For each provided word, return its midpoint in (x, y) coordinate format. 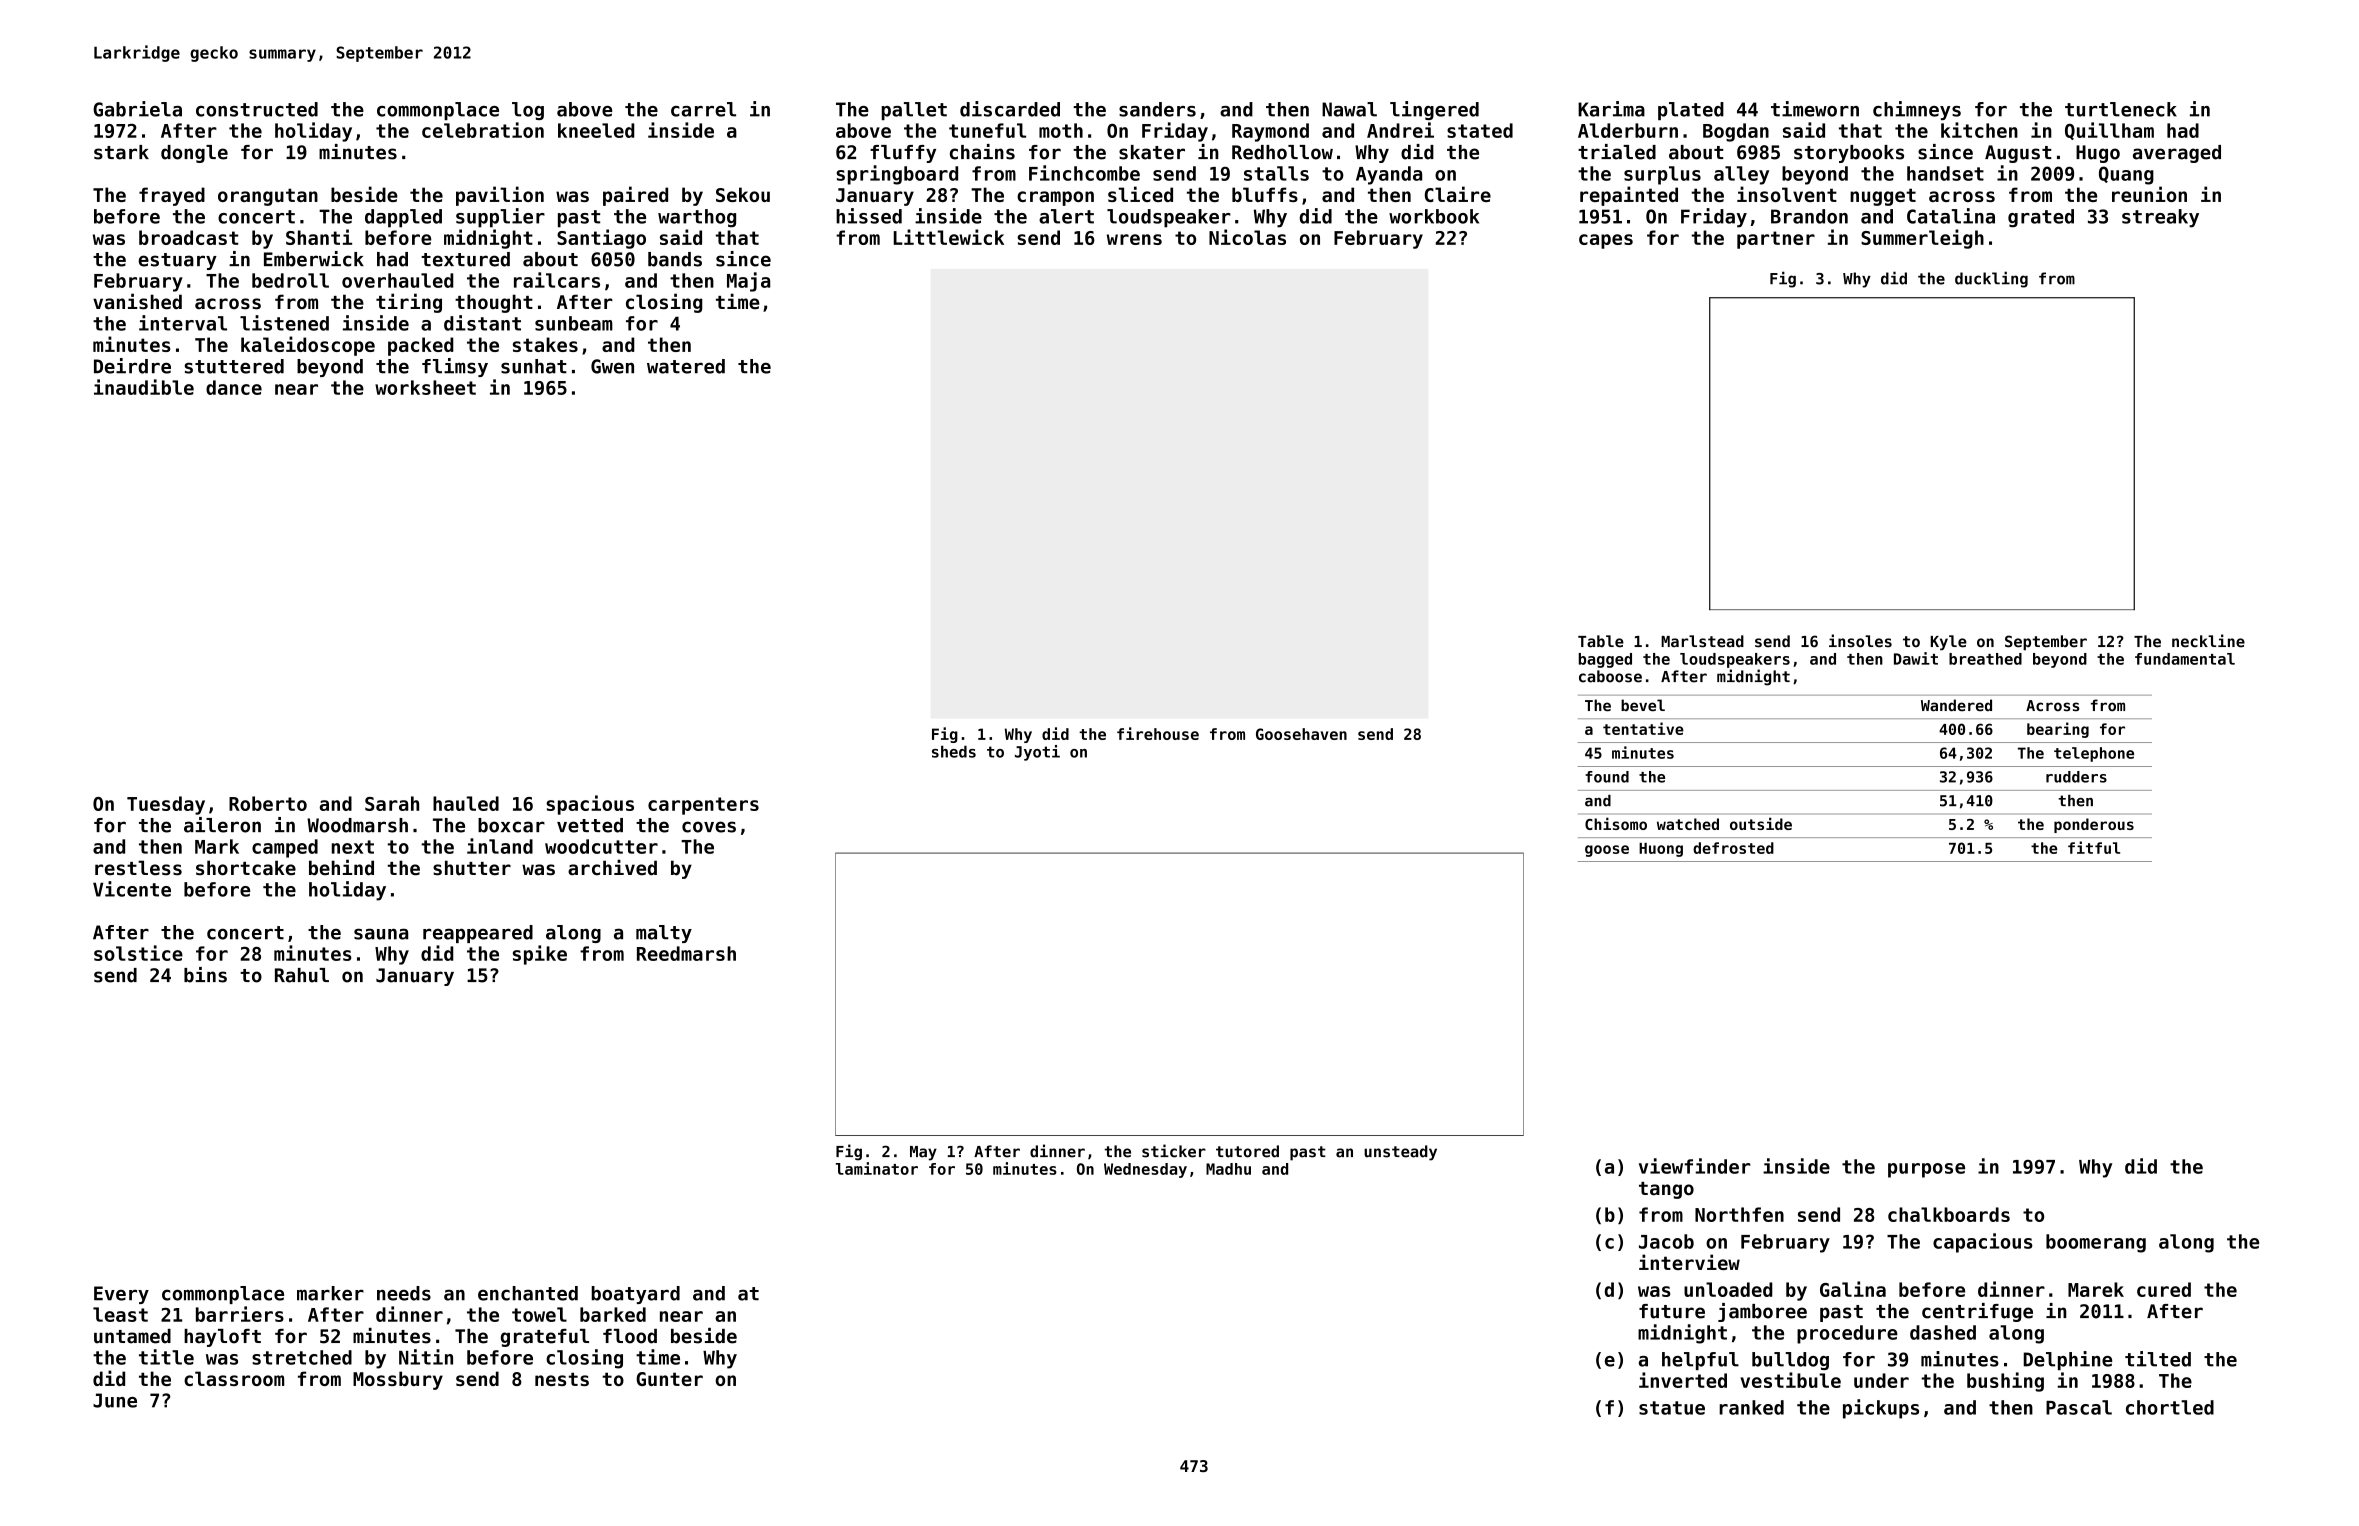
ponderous (2094, 825)
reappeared (478, 934)
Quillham (2109, 131)
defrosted (1733, 848)
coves (709, 827)
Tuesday (166, 805)
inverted (1683, 1380)
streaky (2160, 218)
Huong (1661, 850)
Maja (748, 282)
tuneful (987, 130)
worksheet (425, 387)
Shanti (319, 237)
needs (404, 1293)
